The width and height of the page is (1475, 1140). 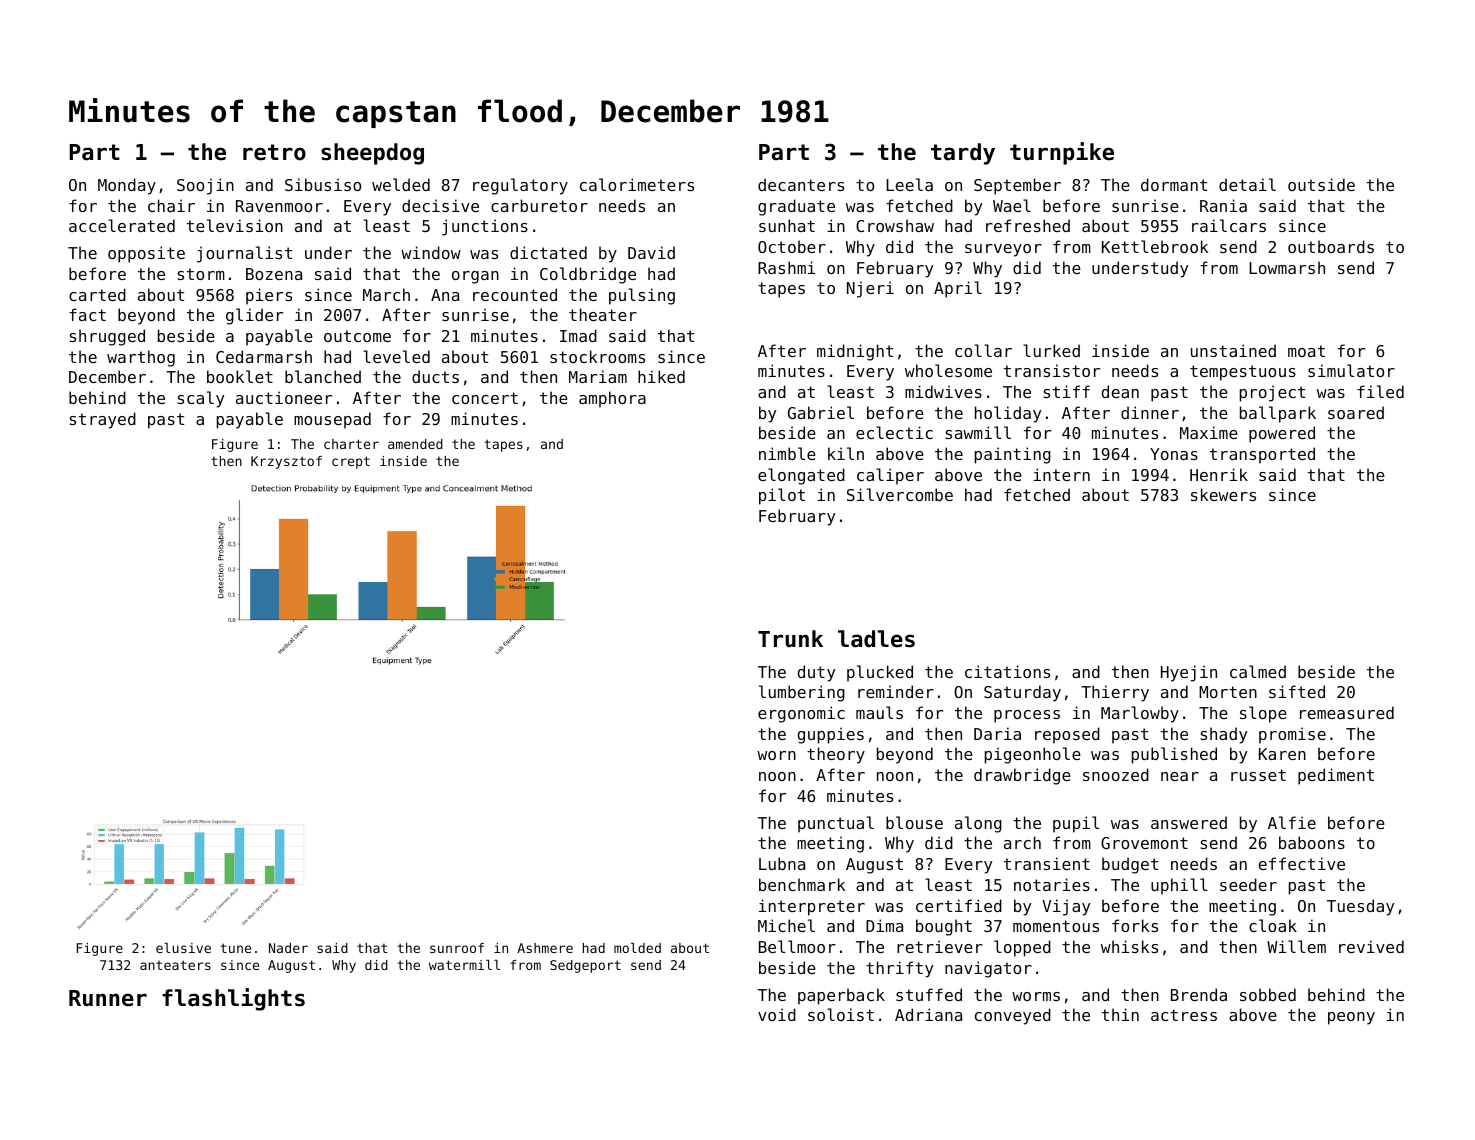 What do you see at coordinates (332, 420) in the page?
I see `mousepad` at bounding box center [332, 420].
